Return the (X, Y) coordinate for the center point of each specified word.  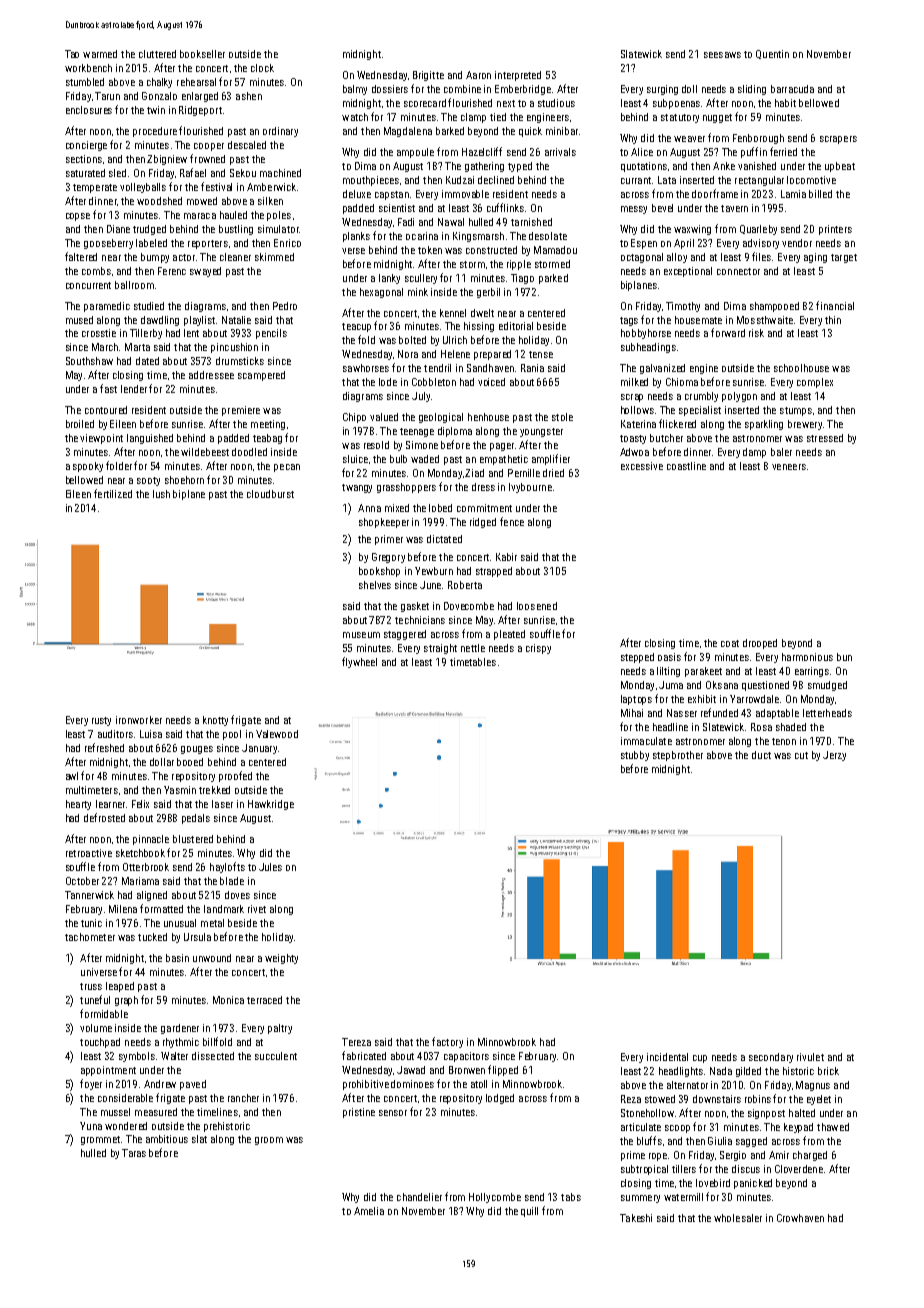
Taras (134, 1153)
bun (844, 657)
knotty (215, 721)
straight (440, 649)
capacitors (466, 1057)
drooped (760, 644)
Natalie (236, 320)
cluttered (157, 54)
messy (634, 210)
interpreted (518, 76)
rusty (101, 721)
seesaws (722, 55)
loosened (537, 606)
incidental (667, 1057)
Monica (228, 1000)
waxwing (692, 230)
